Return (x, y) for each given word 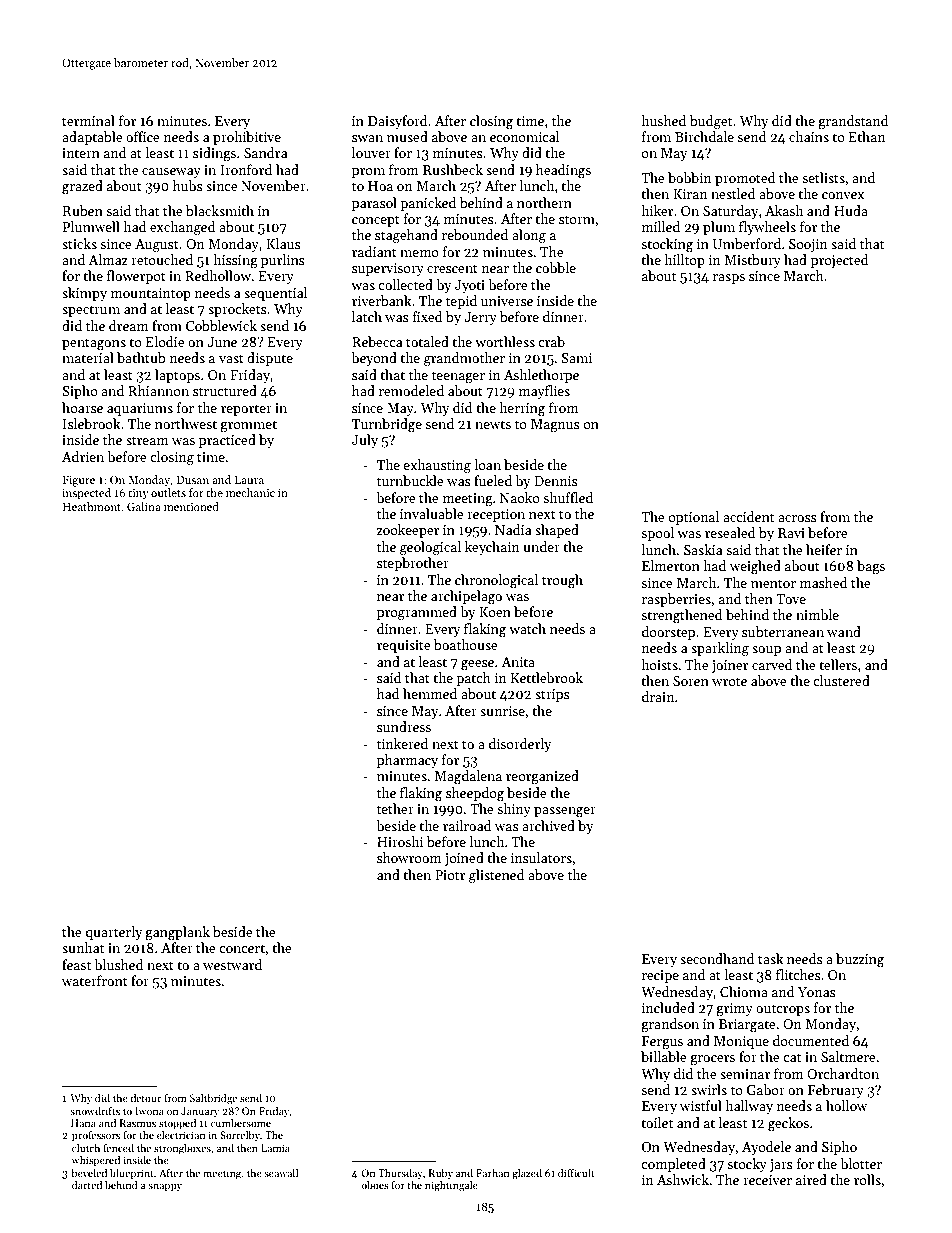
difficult (576, 1173)
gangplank (177, 933)
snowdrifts (95, 1111)
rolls (867, 1179)
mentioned (191, 506)
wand (844, 631)
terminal (88, 120)
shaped (557, 531)
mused (407, 136)
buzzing (860, 960)
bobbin (689, 177)
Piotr (450, 875)
